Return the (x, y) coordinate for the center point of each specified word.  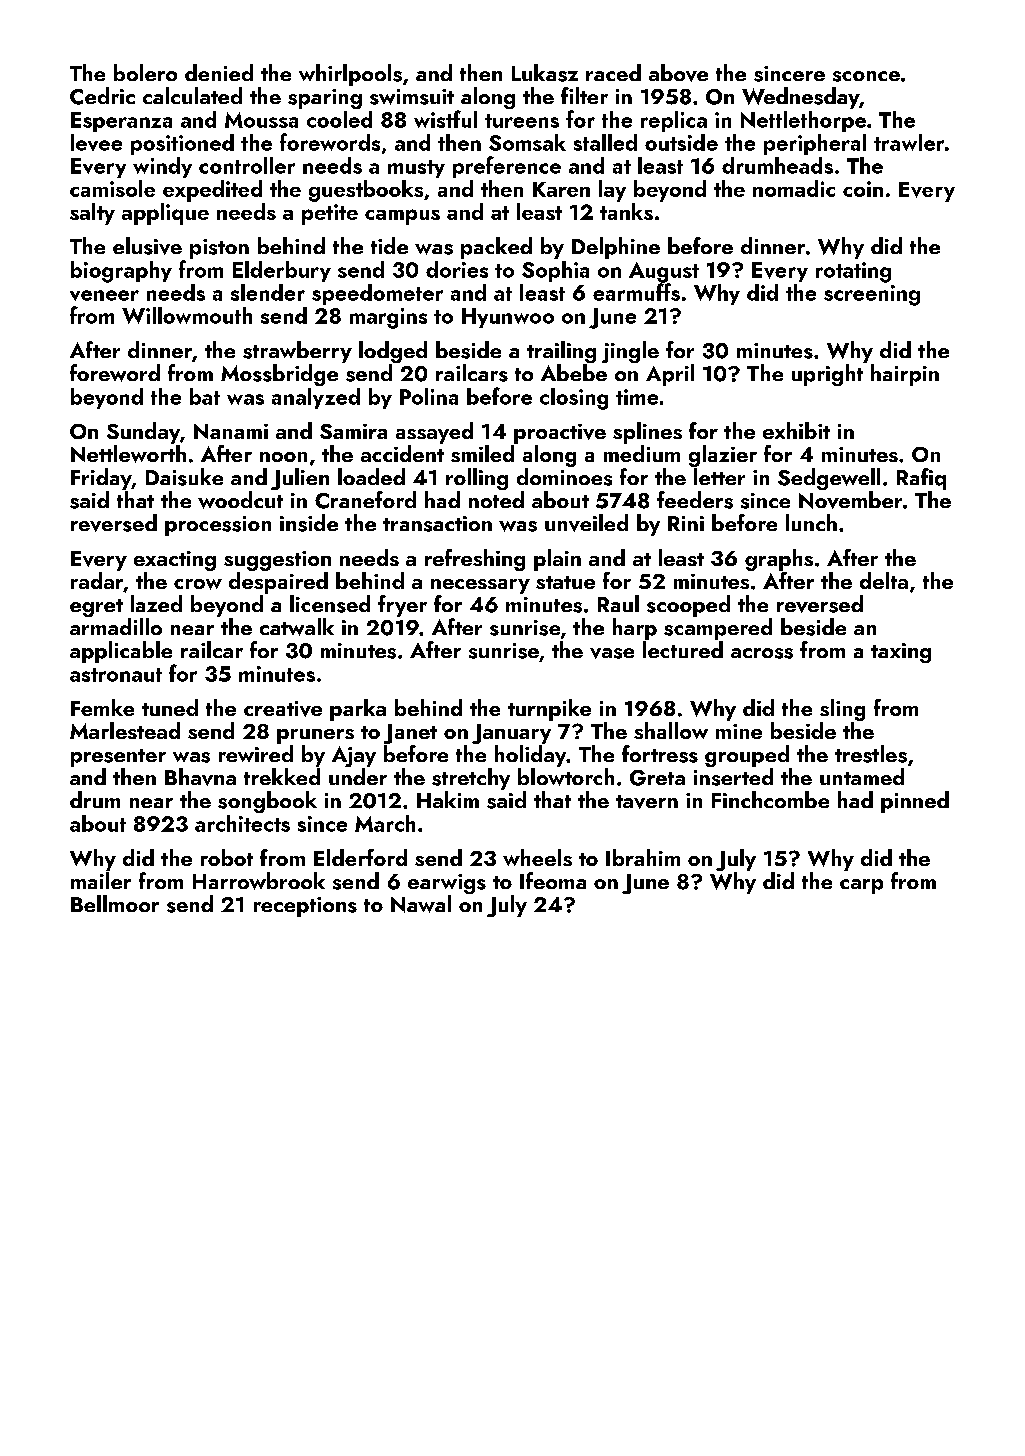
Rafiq (921, 479)
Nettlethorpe (803, 121)
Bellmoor (115, 903)
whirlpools (350, 75)
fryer (402, 606)
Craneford (365, 500)
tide (389, 245)
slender (268, 292)
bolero (145, 72)
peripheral (815, 144)
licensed (330, 604)
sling (842, 710)
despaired (278, 583)
